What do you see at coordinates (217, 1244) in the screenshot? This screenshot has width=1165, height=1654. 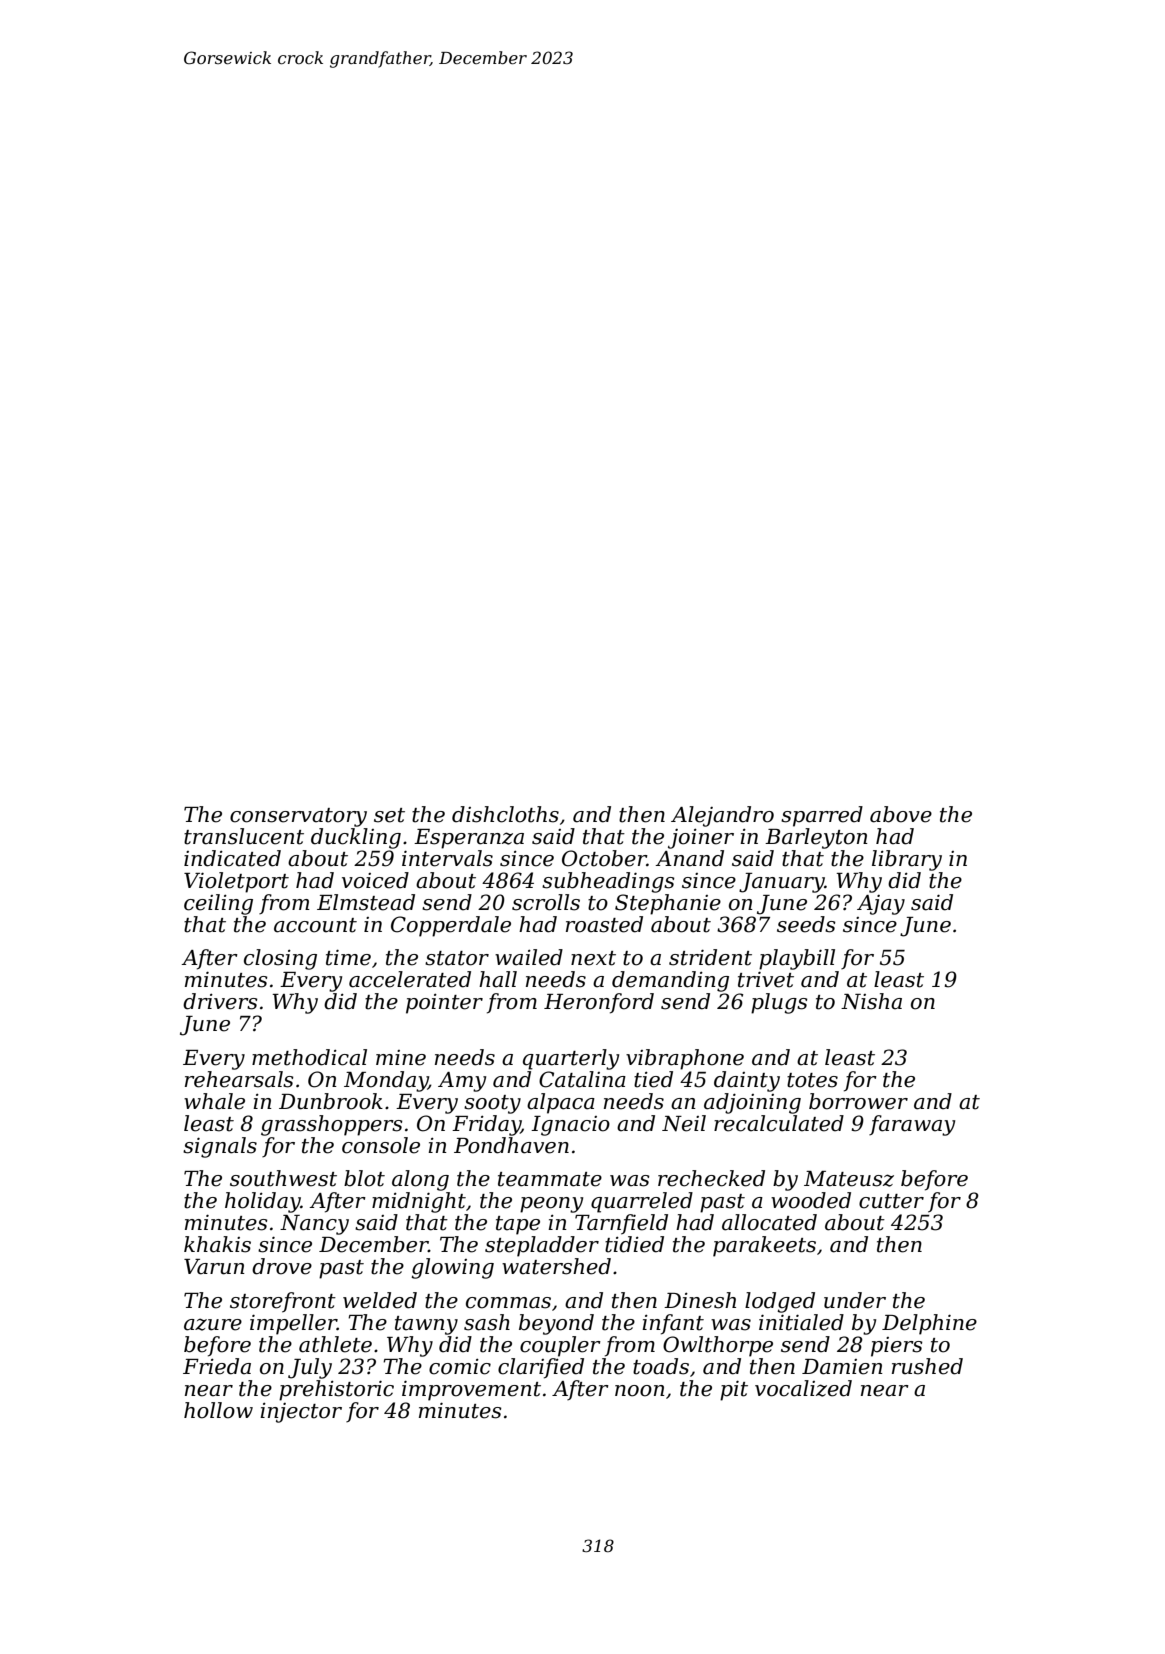 I see `khakis` at bounding box center [217, 1244].
